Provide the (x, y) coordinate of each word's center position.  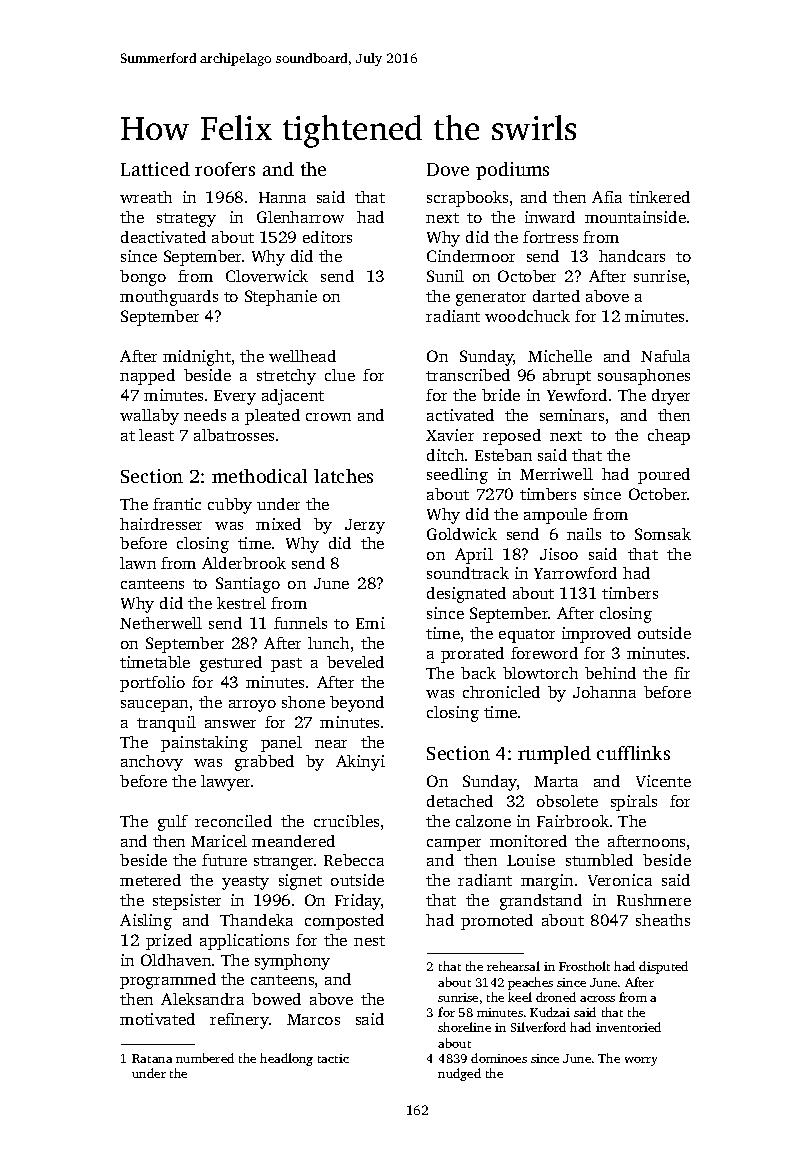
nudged (459, 1074)
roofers (225, 169)
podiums (512, 171)
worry (641, 1061)
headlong (286, 1059)
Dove (448, 169)
